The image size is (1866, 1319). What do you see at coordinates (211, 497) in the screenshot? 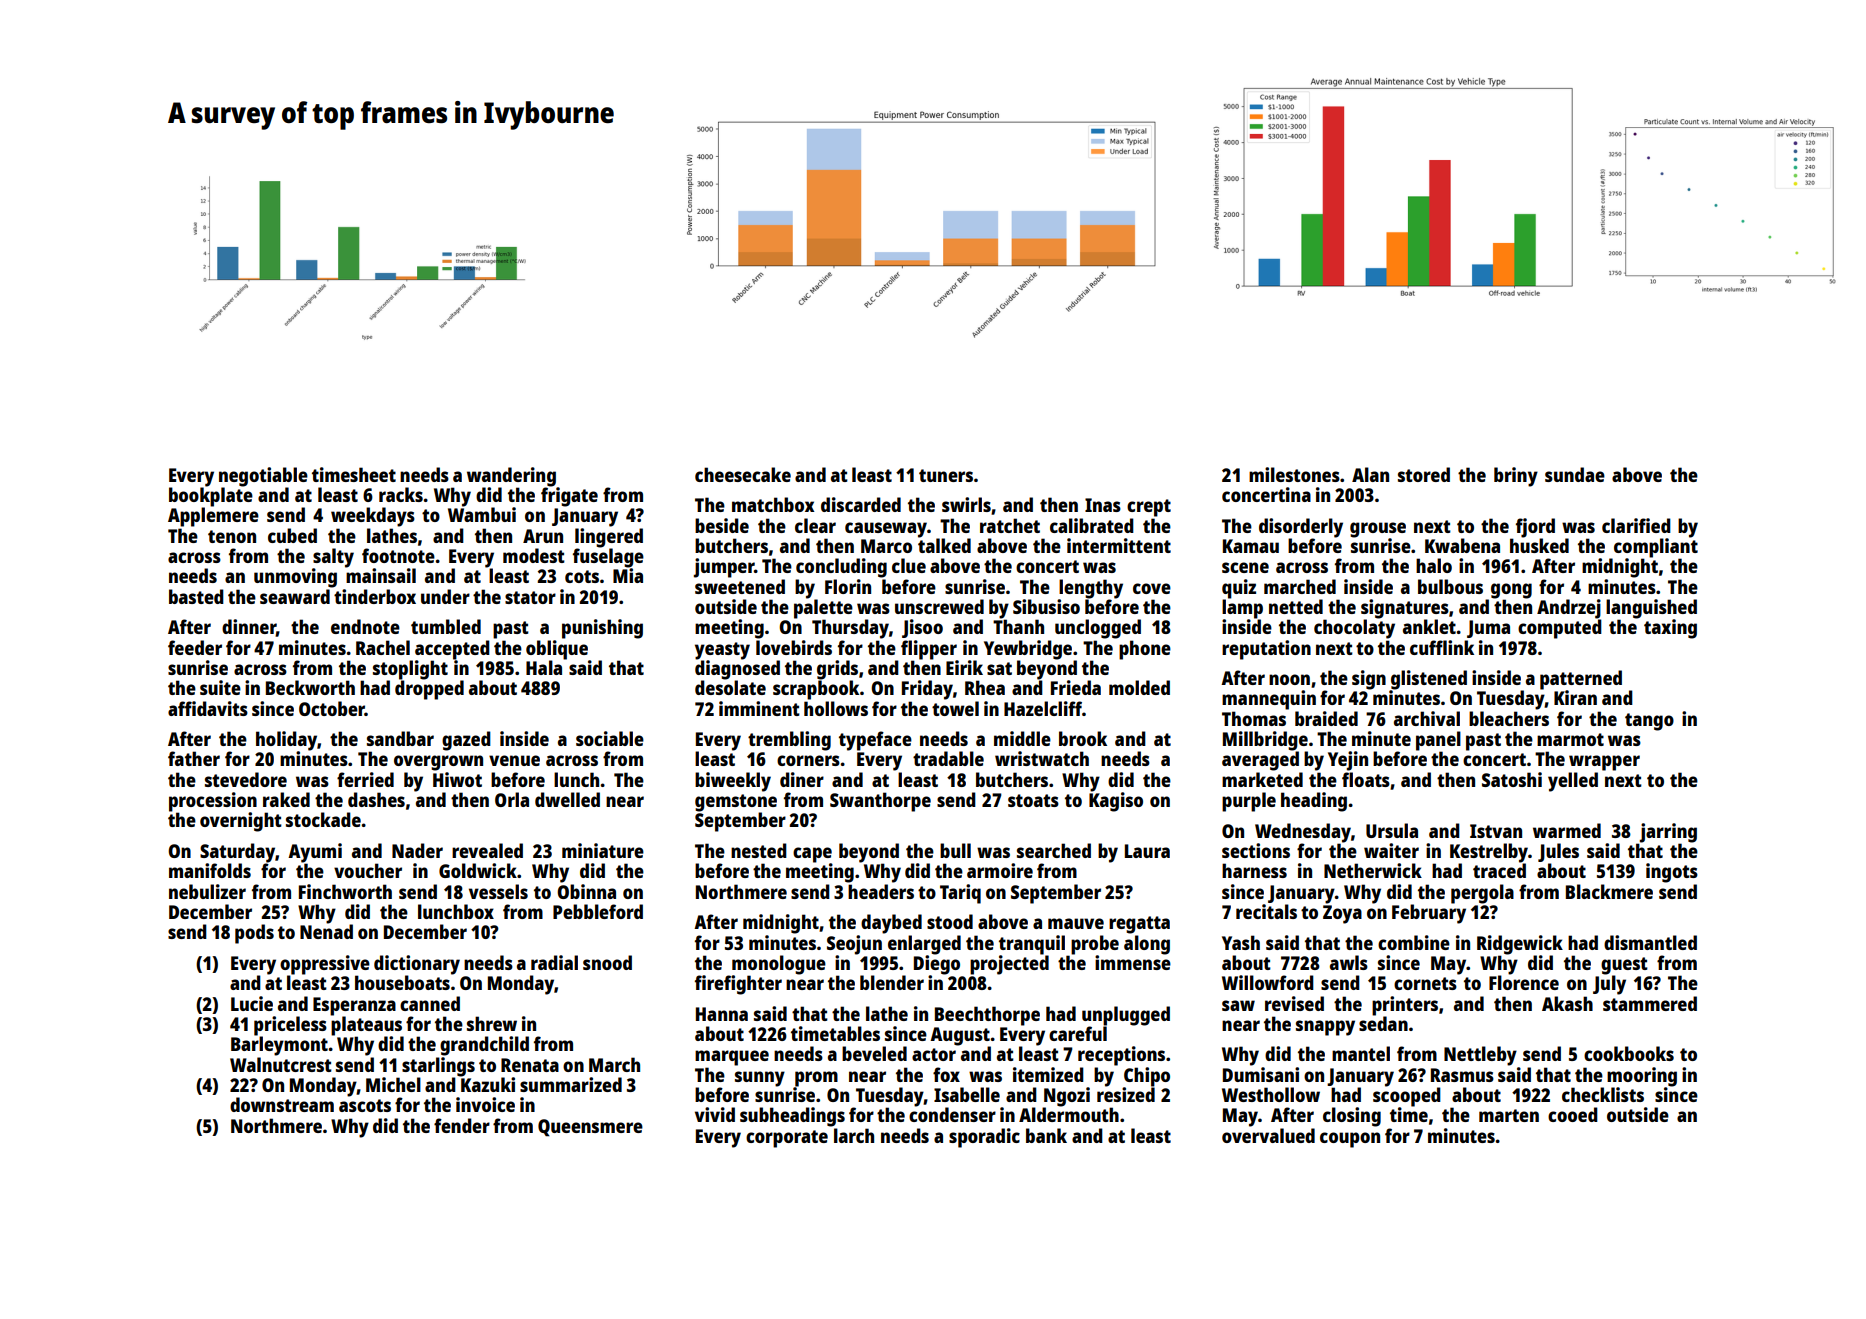
I see `bookplate` at bounding box center [211, 497].
